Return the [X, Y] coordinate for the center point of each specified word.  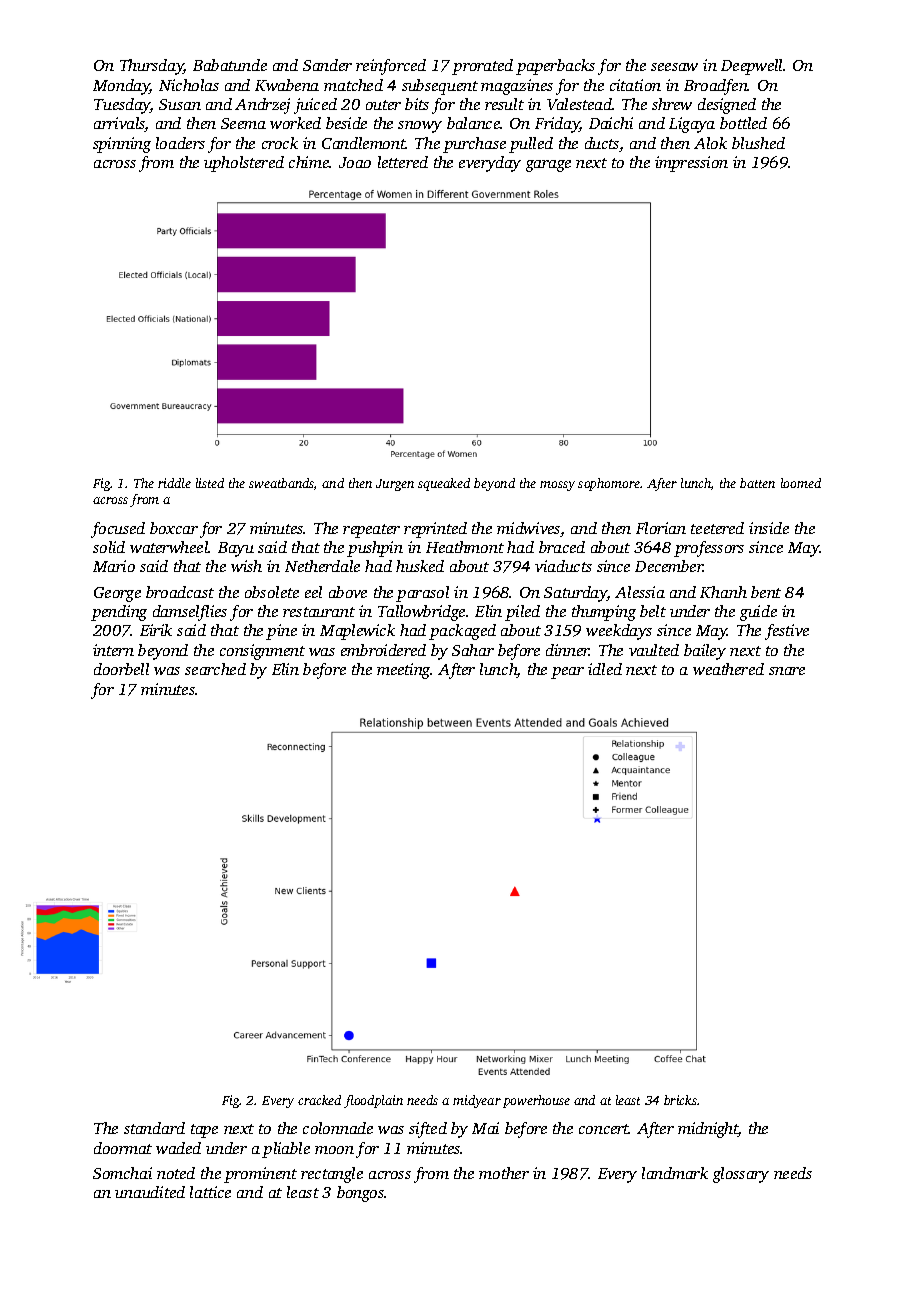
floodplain [373, 1101]
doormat [123, 1148]
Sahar [473, 650]
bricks [681, 1100]
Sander [327, 65]
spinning [122, 145]
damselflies [190, 613]
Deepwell [751, 67]
